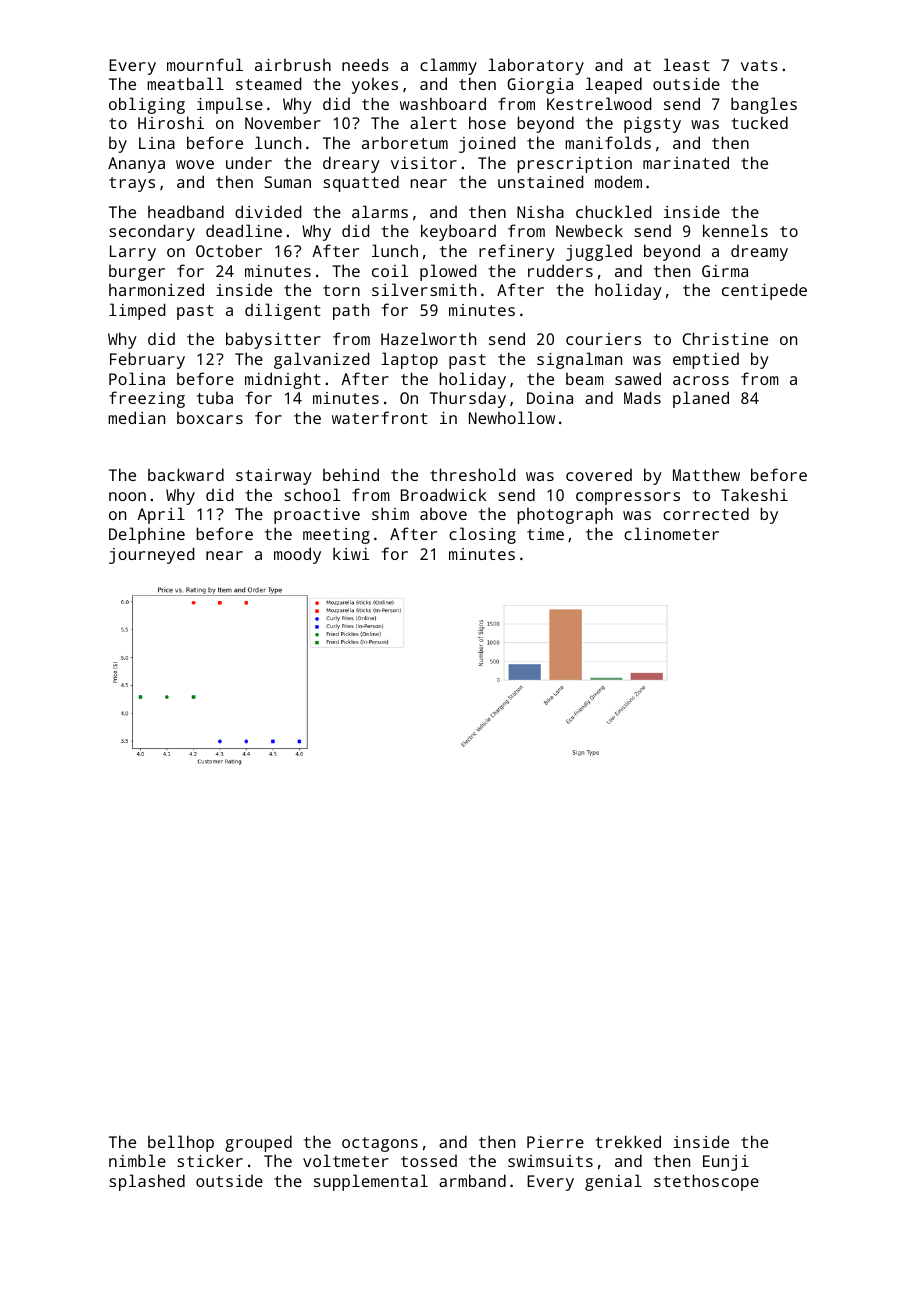 This page has width=924, height=1314. What do you see at coordinates (151, 555) in the page?
I see `journeyed` at bounding box center [151, 555].
